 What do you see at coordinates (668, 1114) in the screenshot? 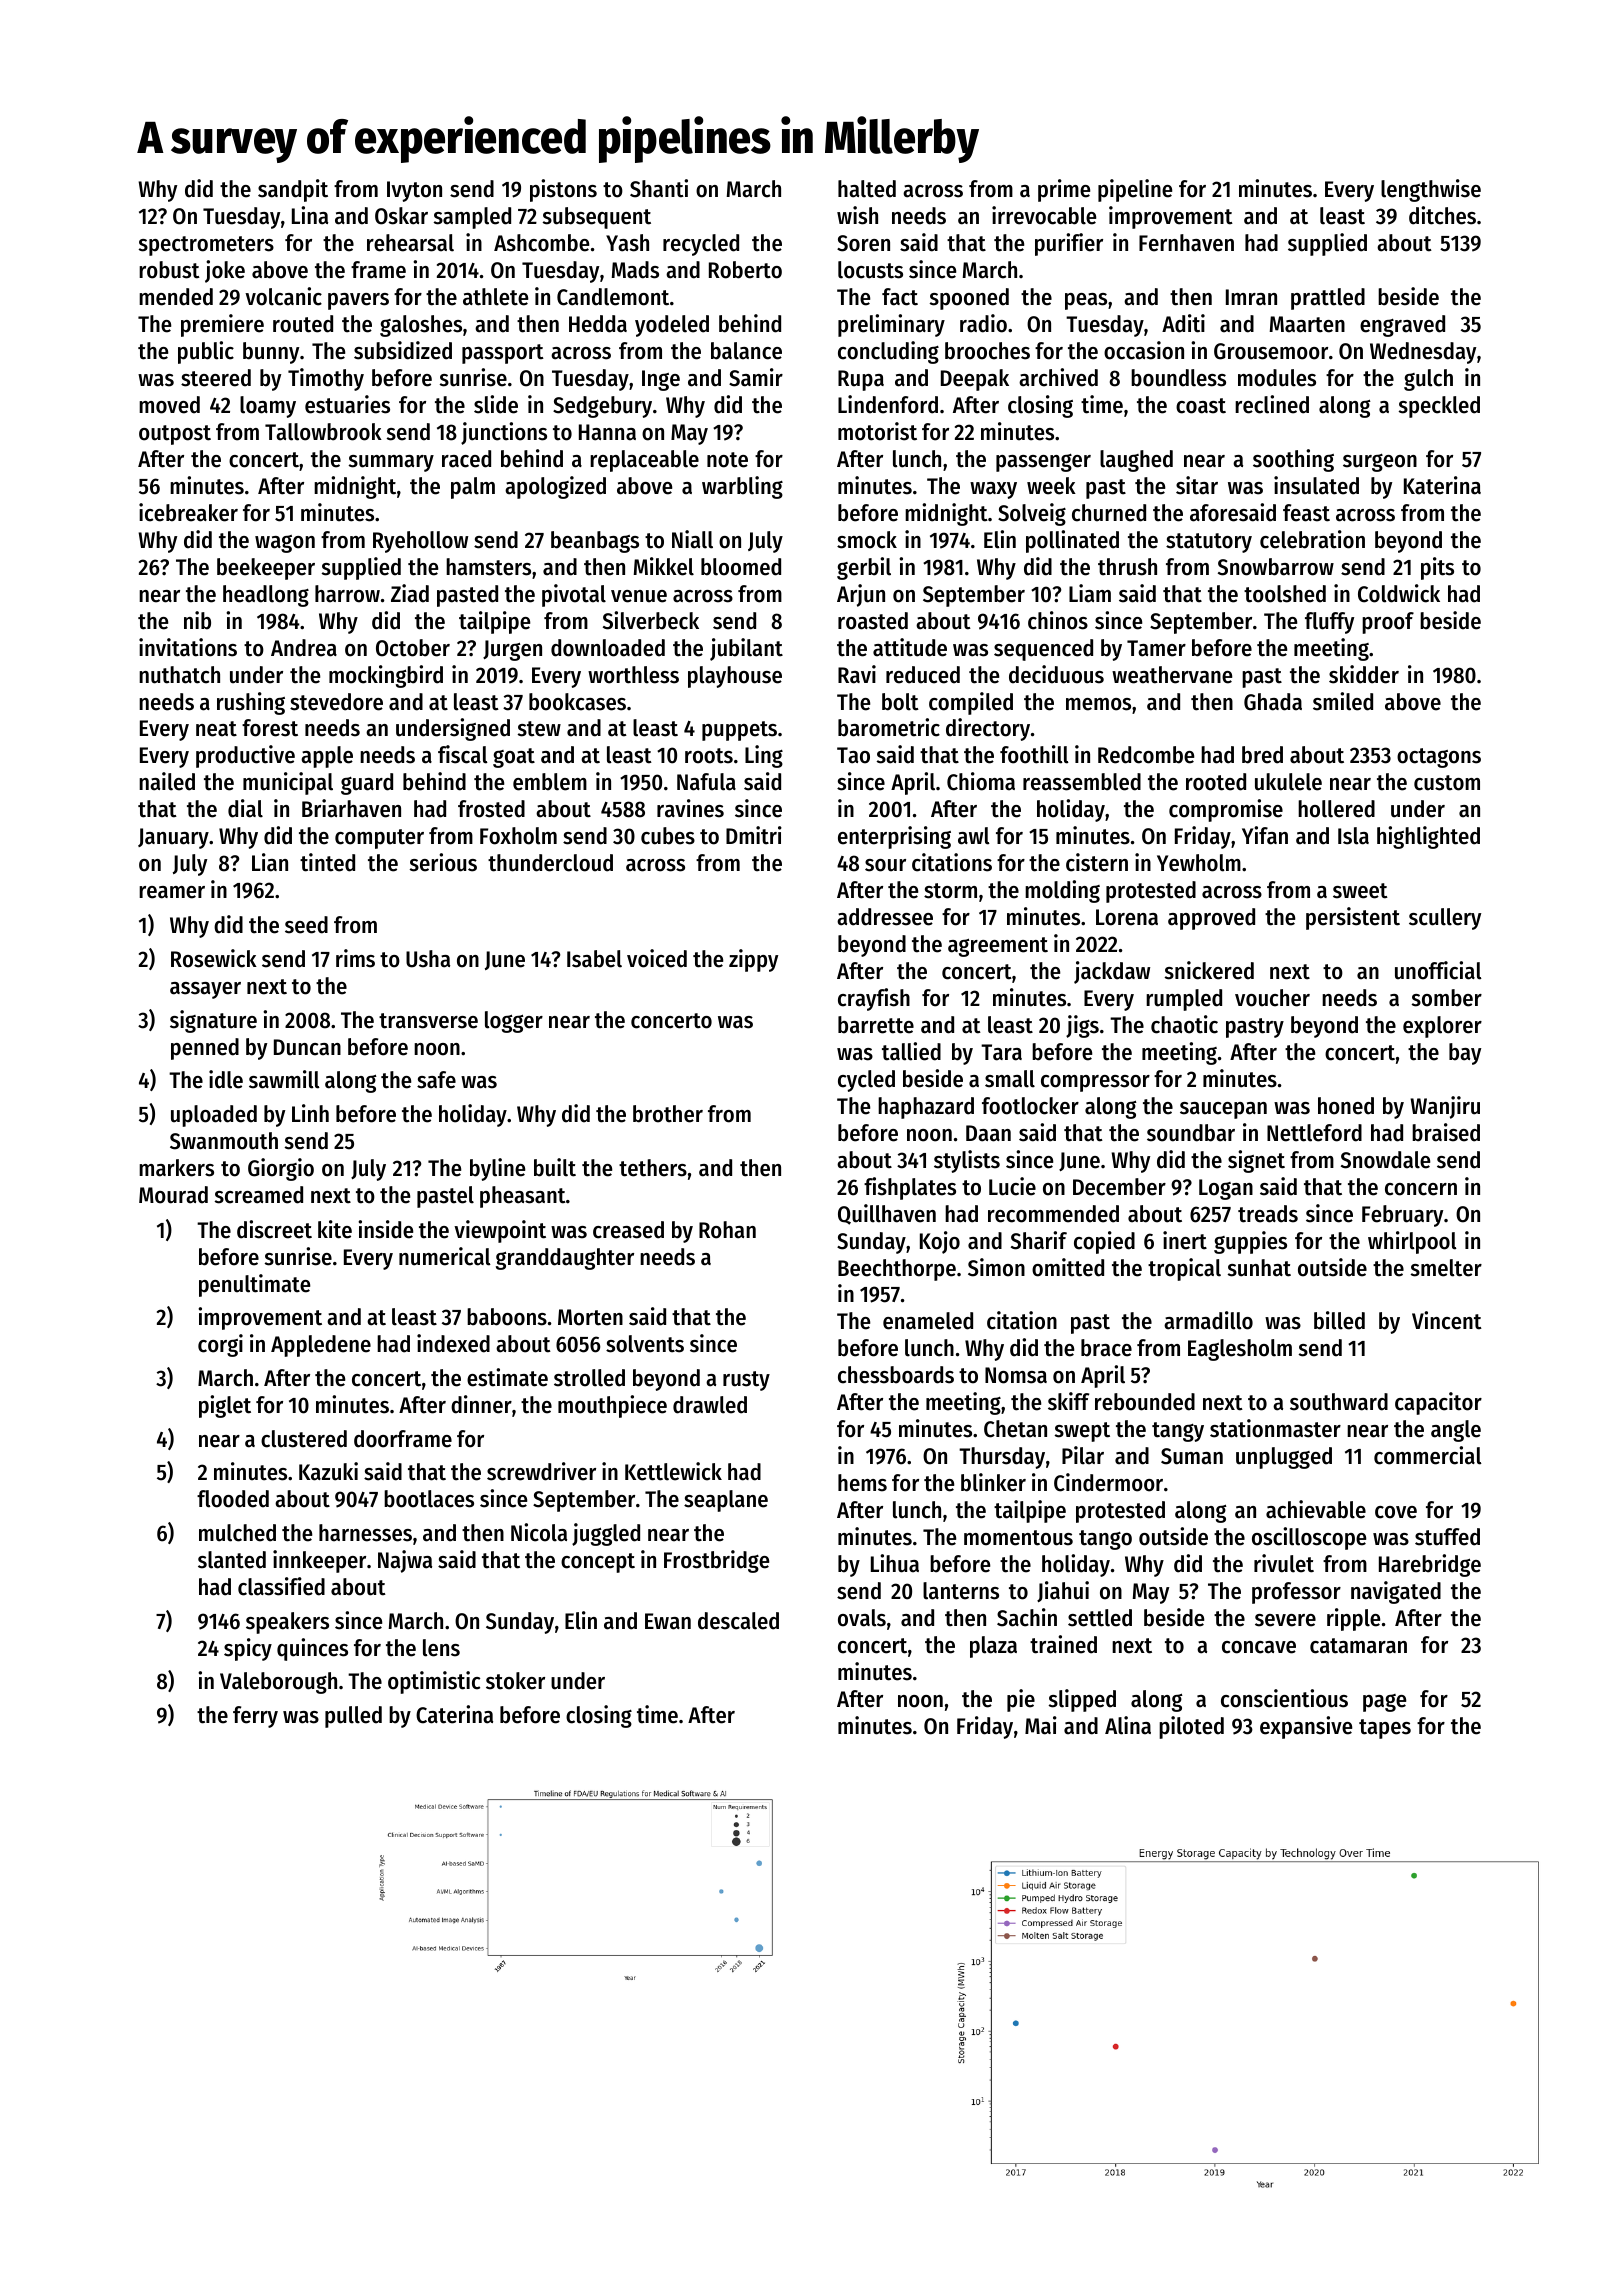
I see `brother` at bounding box center [668, 1114].
